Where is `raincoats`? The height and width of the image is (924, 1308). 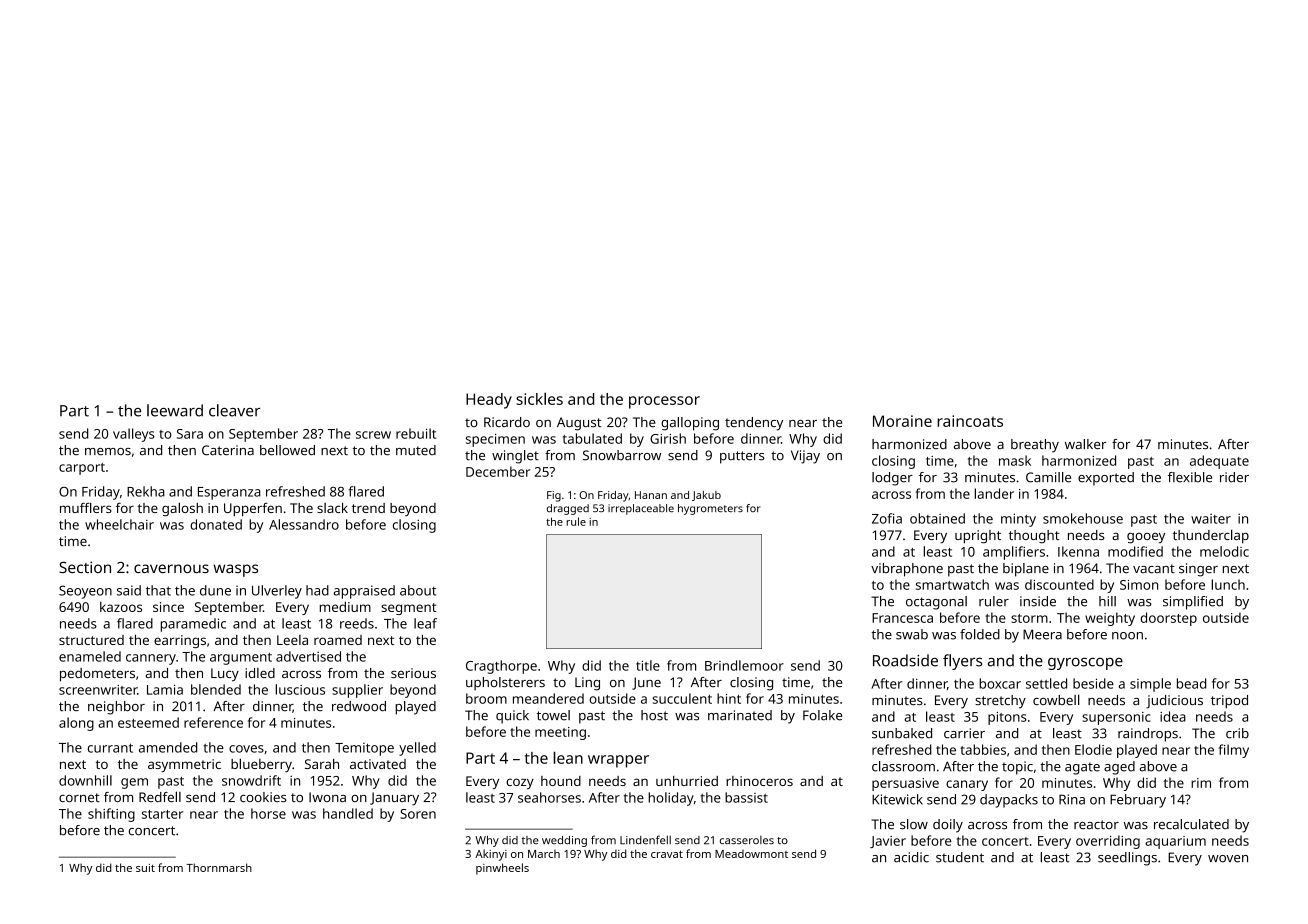 raincoats is located at coordinates (970, 421).
